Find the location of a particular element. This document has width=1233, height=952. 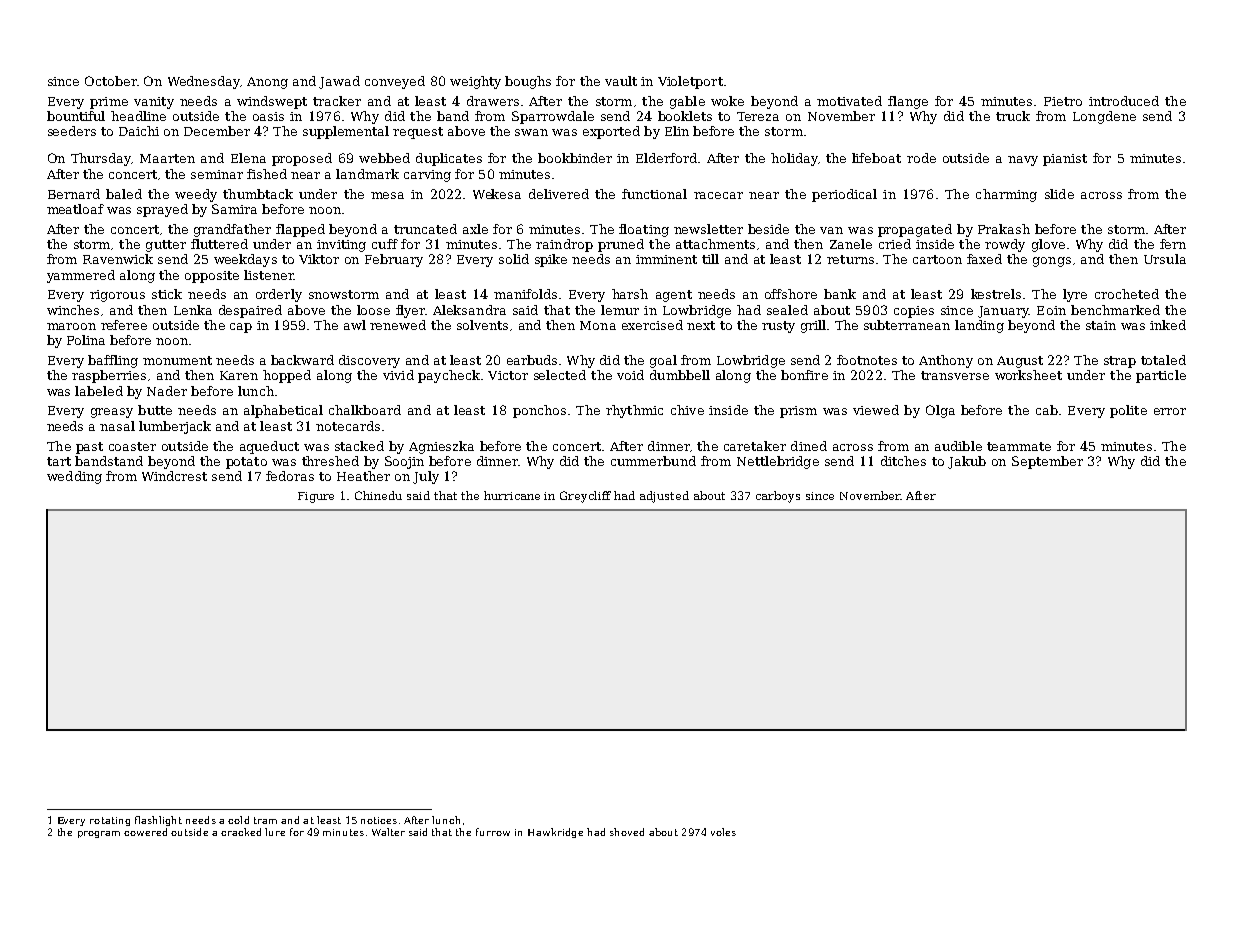

voles is located at coordinates (723, 832).
